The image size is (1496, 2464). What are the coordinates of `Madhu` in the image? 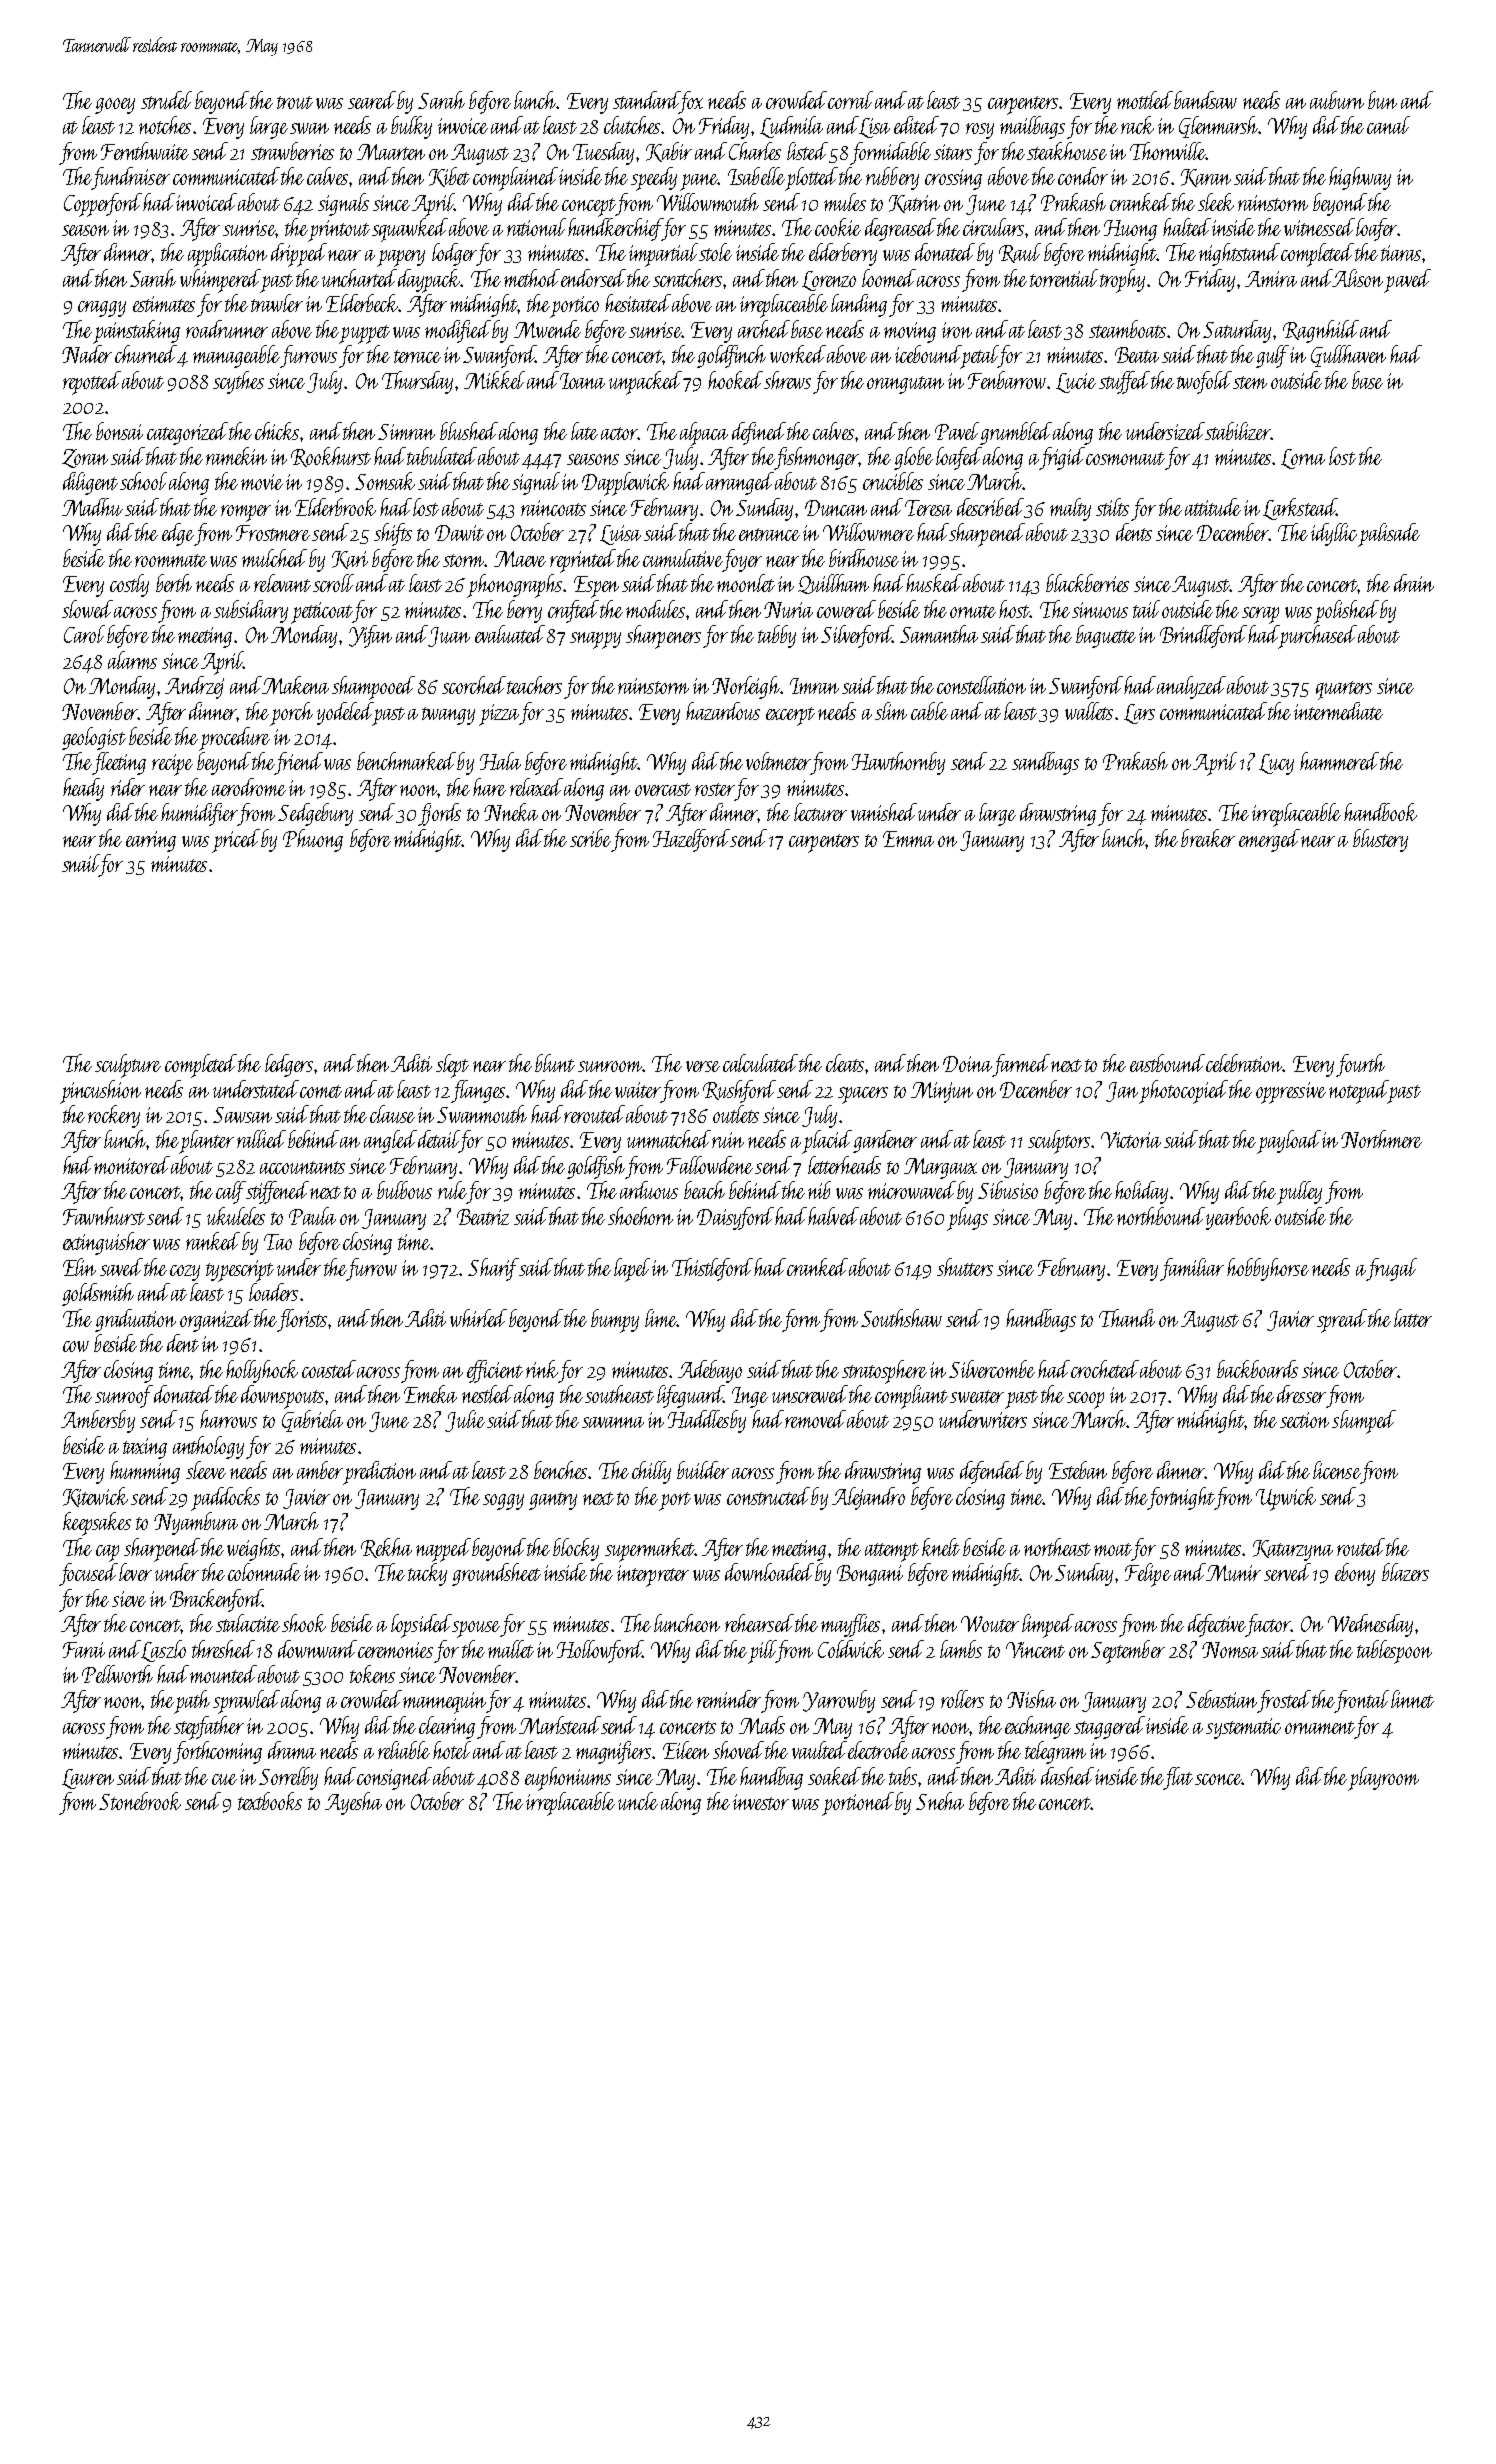 It's located at (92, 507).
